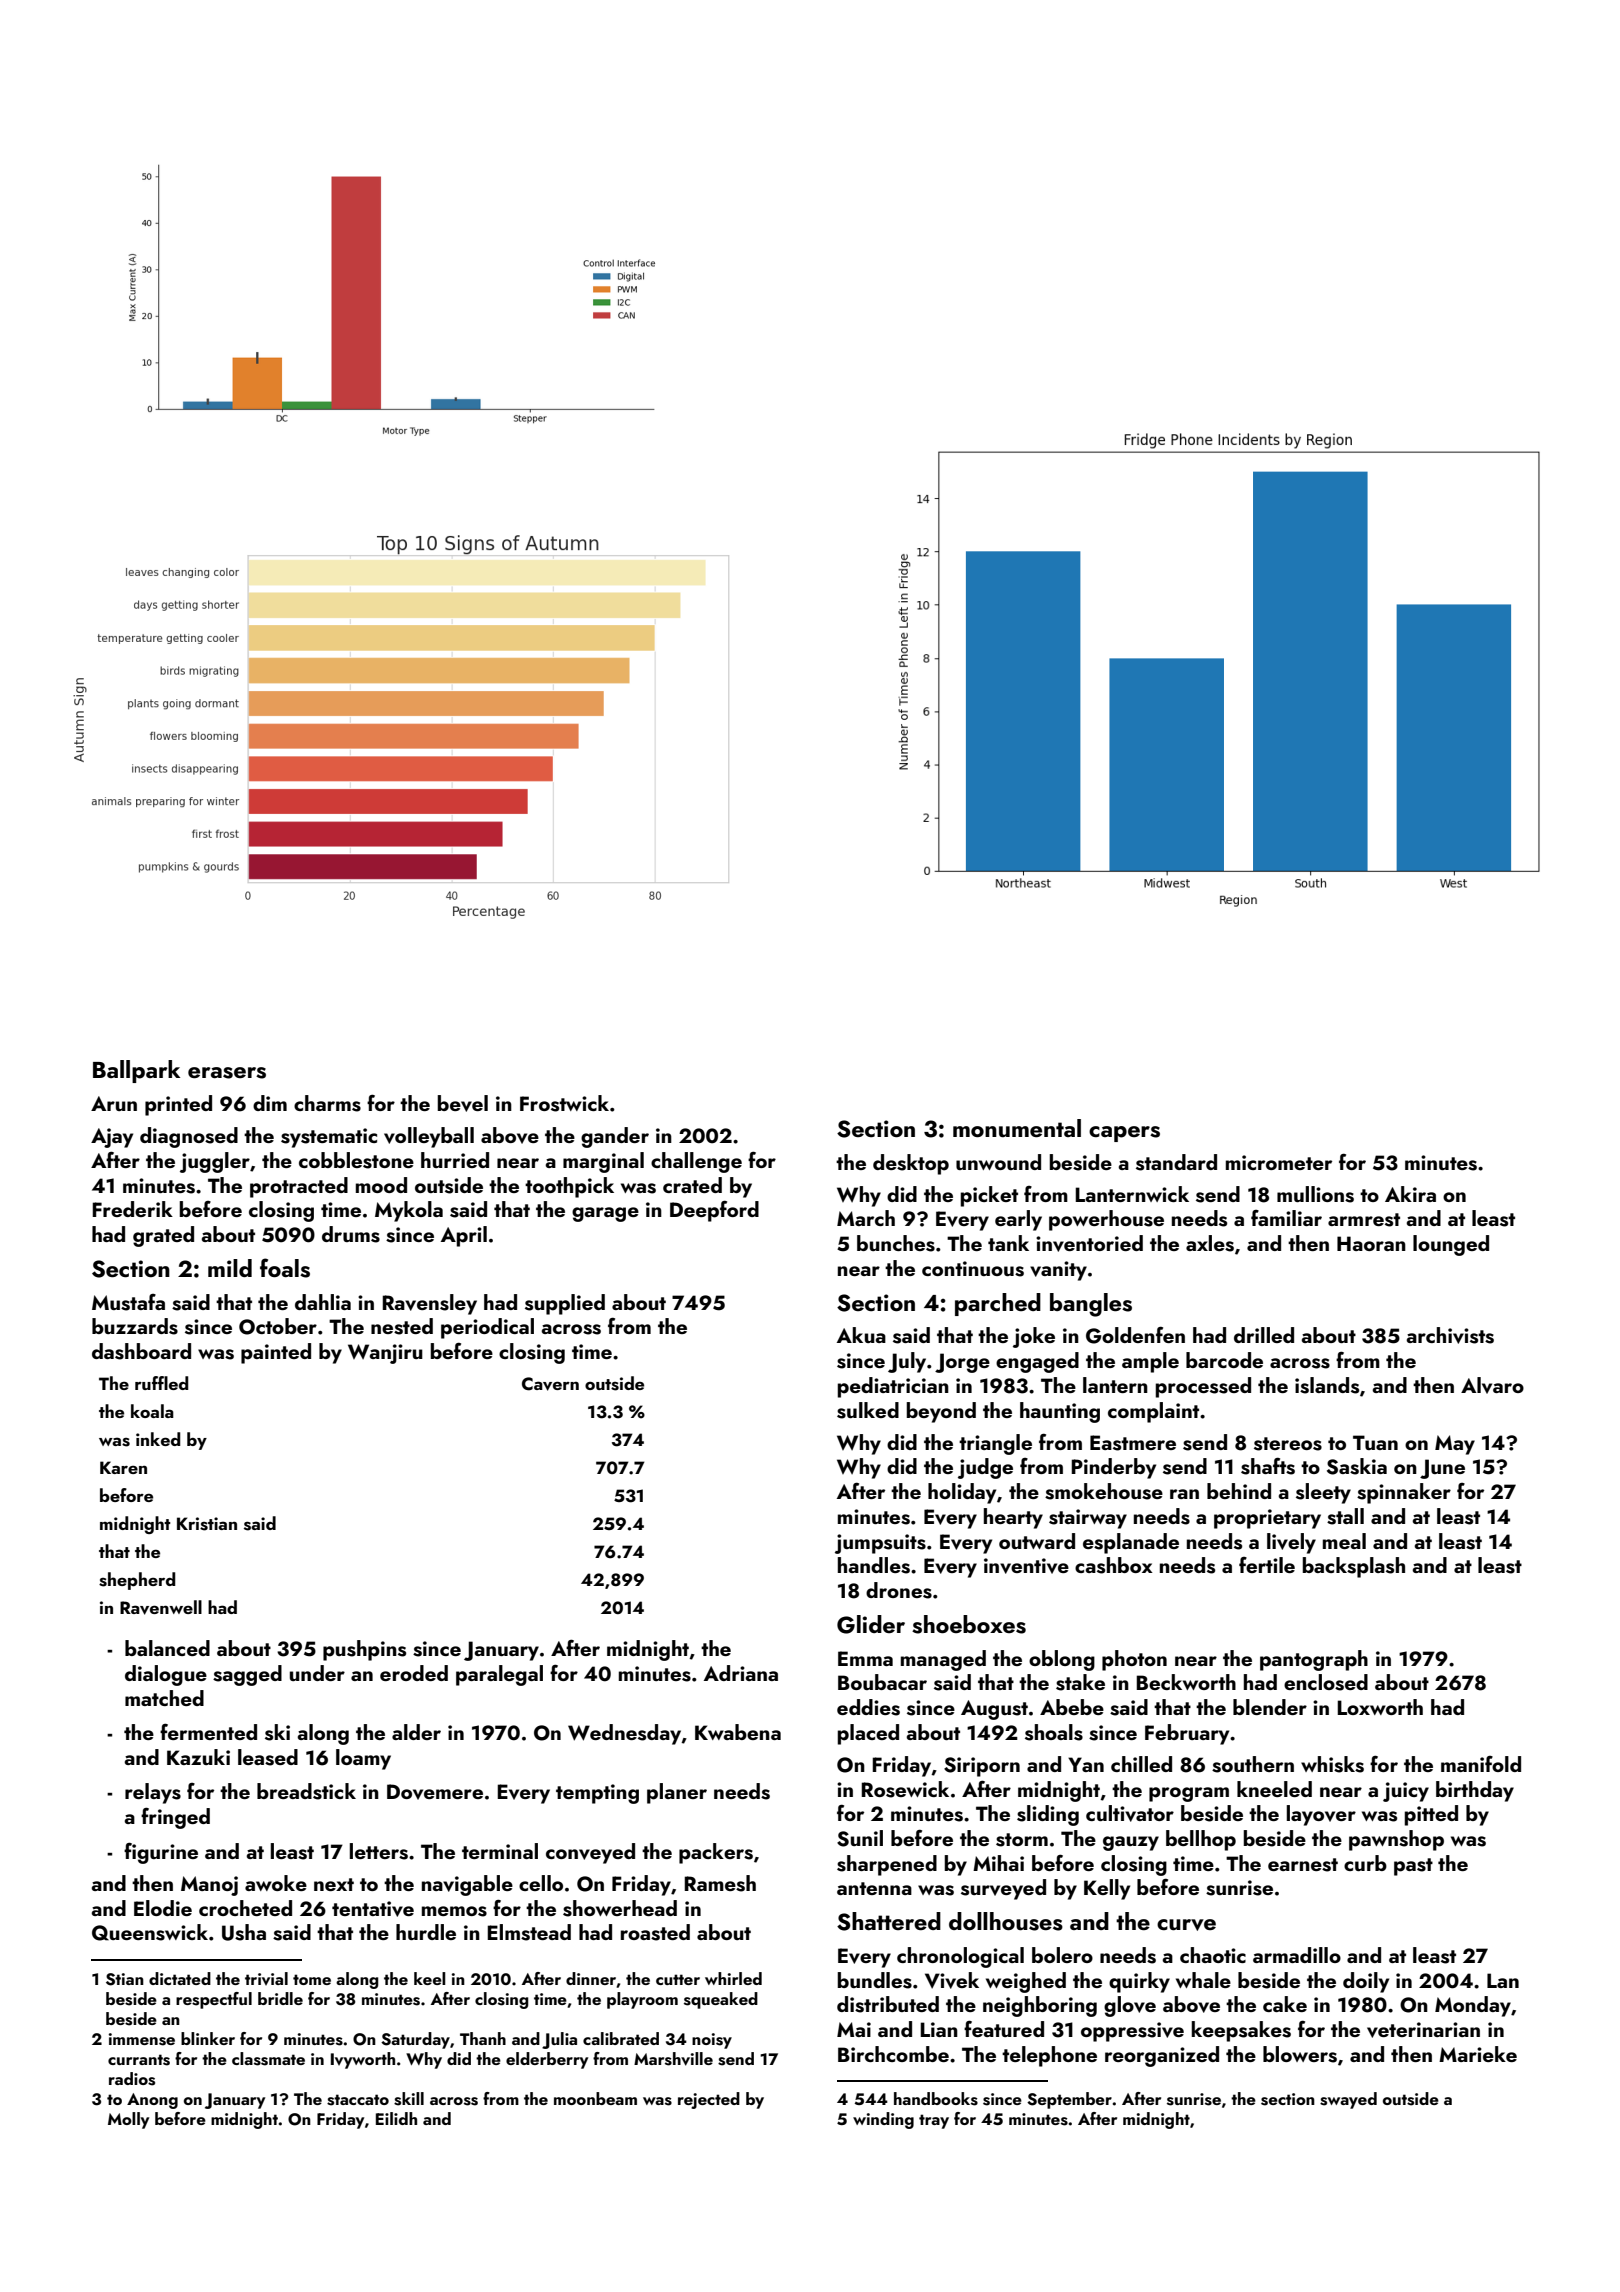  I want to click on Ballpark, so click(136, 1071).
